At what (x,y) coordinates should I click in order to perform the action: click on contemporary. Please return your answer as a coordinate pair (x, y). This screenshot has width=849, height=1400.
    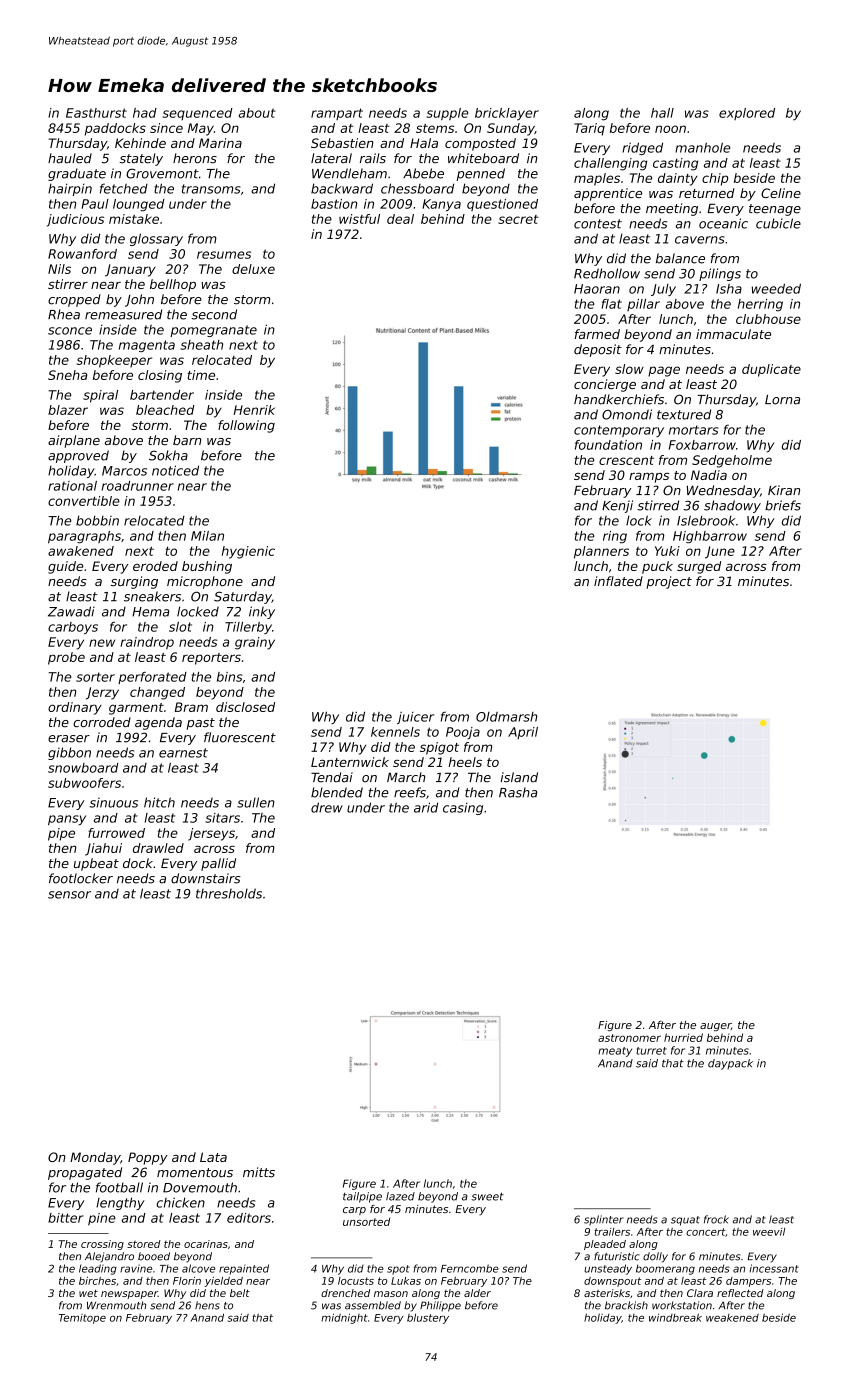
    Looking at the image, I should click on (619, 431).
